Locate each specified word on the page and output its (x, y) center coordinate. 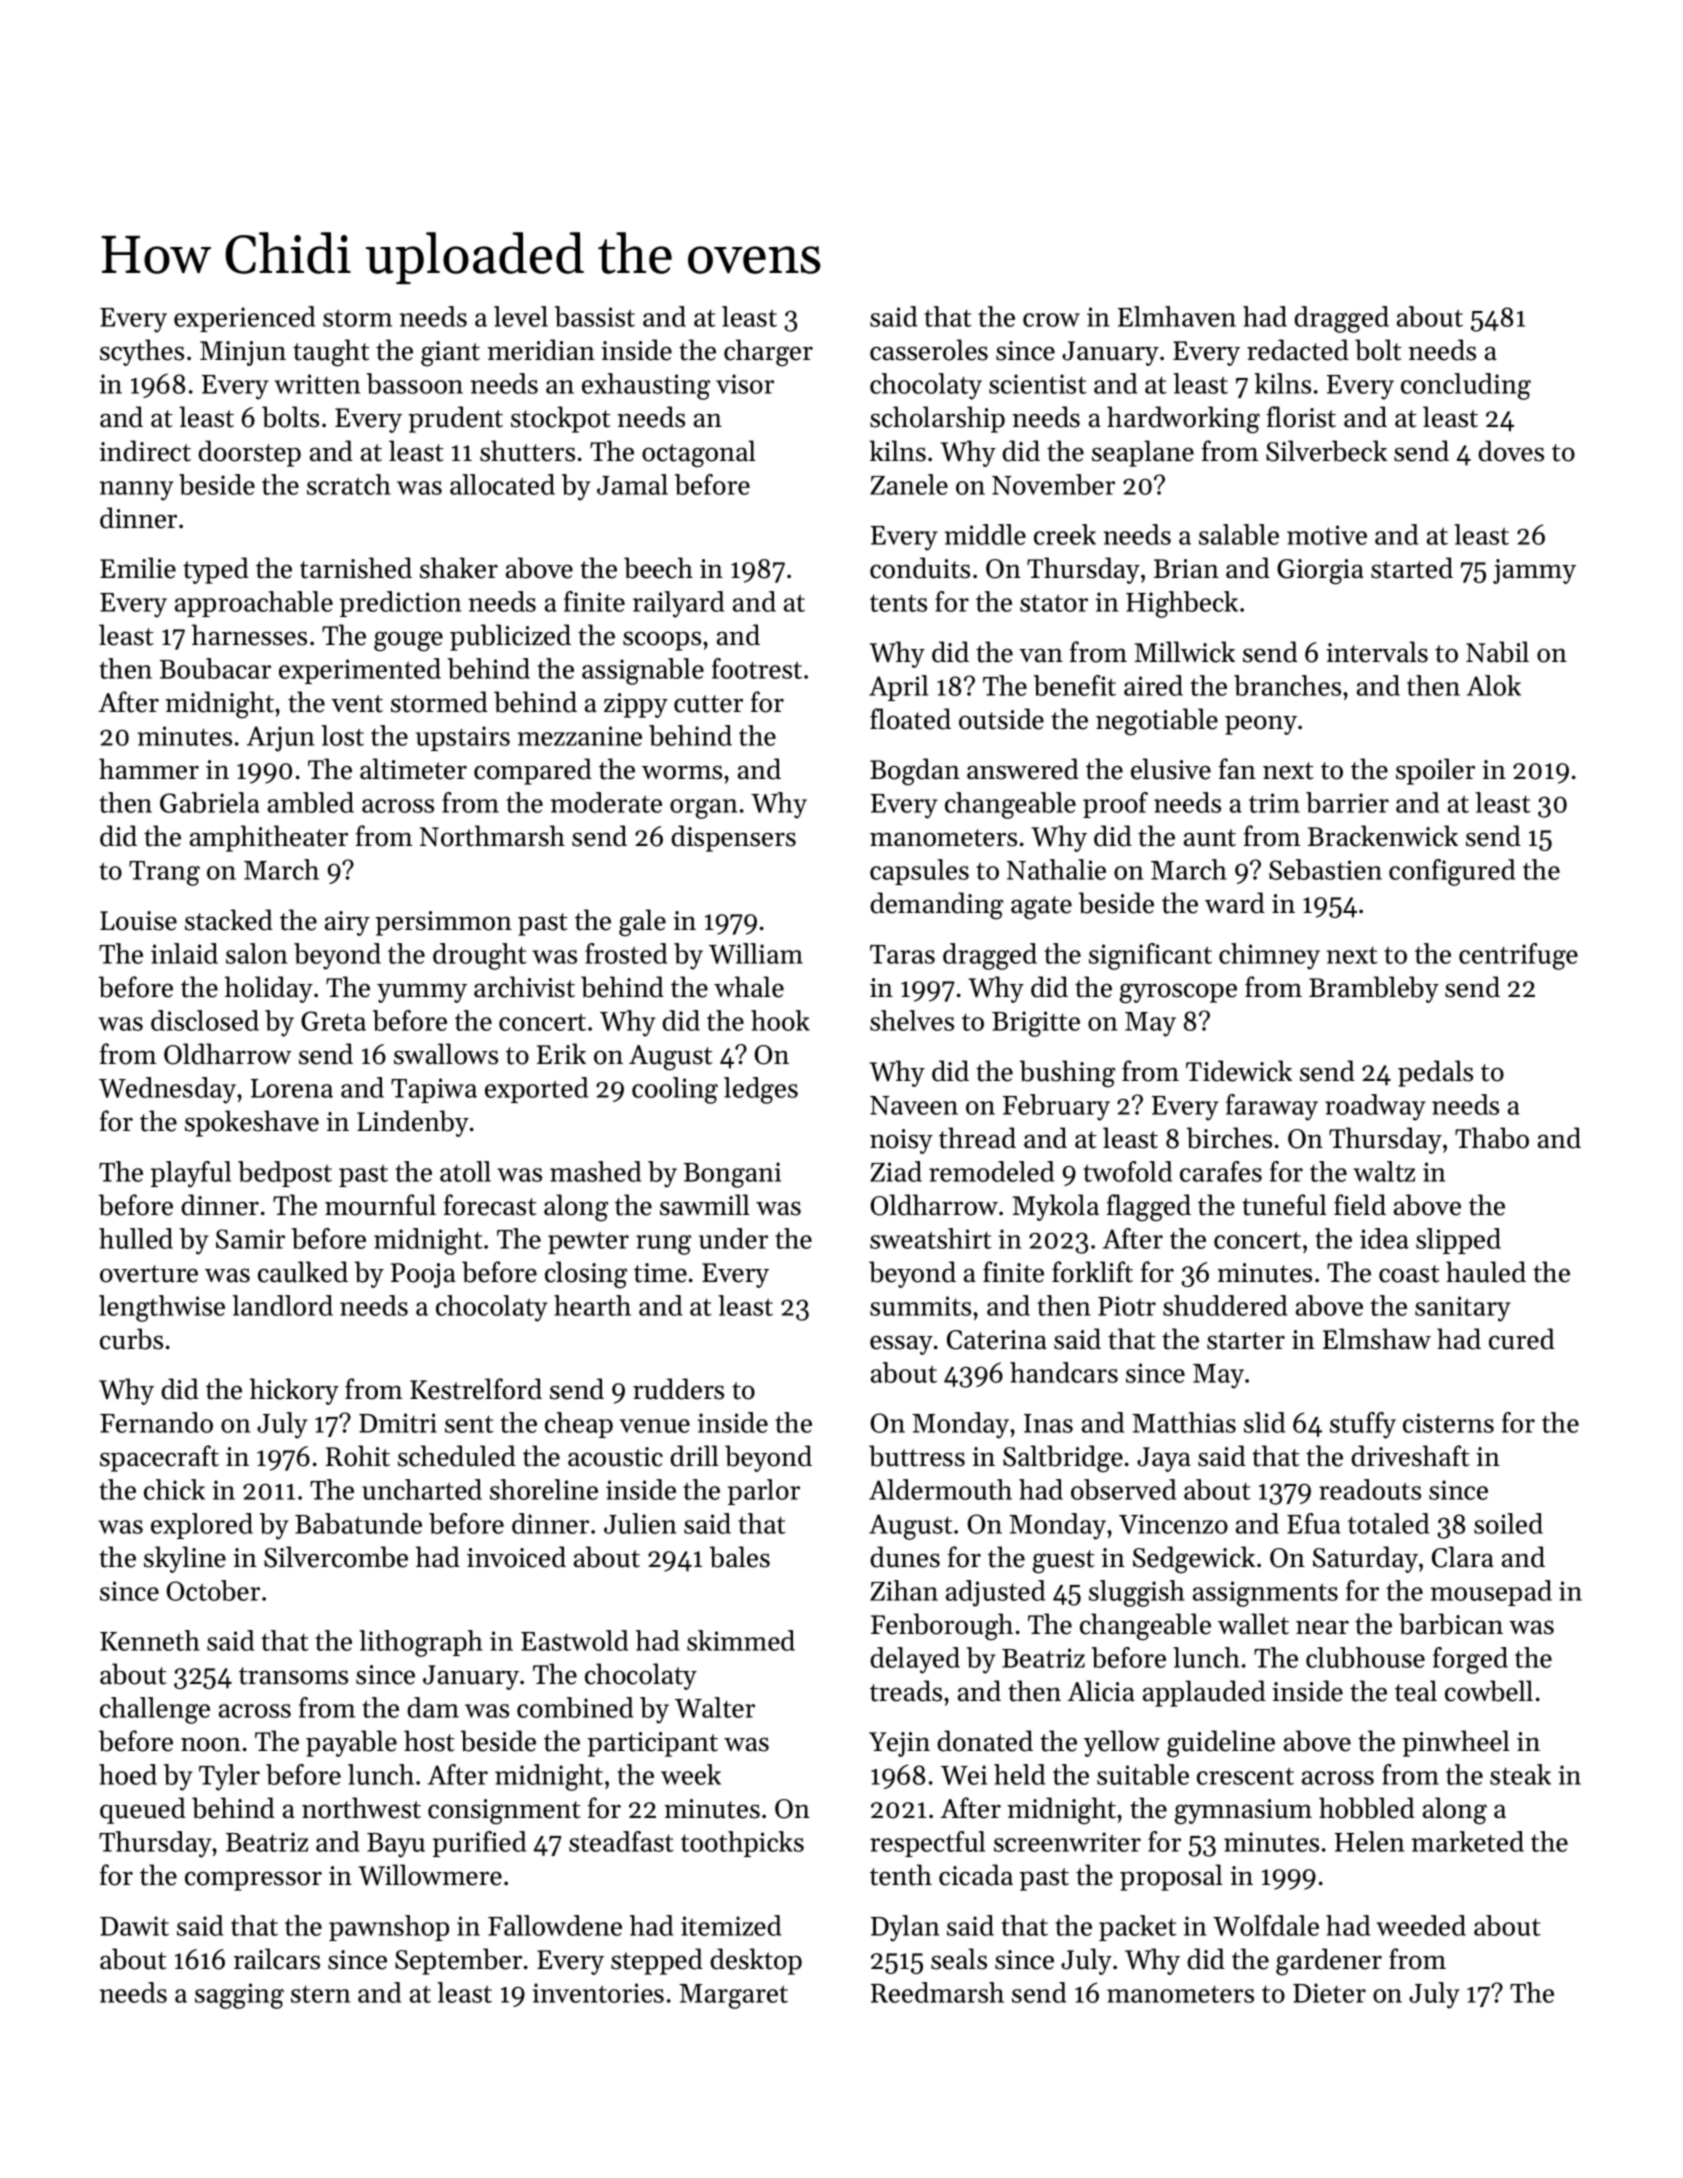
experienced (244, 319)
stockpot (561, 419)
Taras (902, 954)
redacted (1298, 350)
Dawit (134, 1926)
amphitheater (269, 838)
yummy (422, 993)
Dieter (1329, 1993)
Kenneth (150, 1640)
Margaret (733, 1996)
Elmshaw (1377, 1339)
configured (1452, 872)
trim (1274, 803)
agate (1041, 908)
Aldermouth (940, 1489)
